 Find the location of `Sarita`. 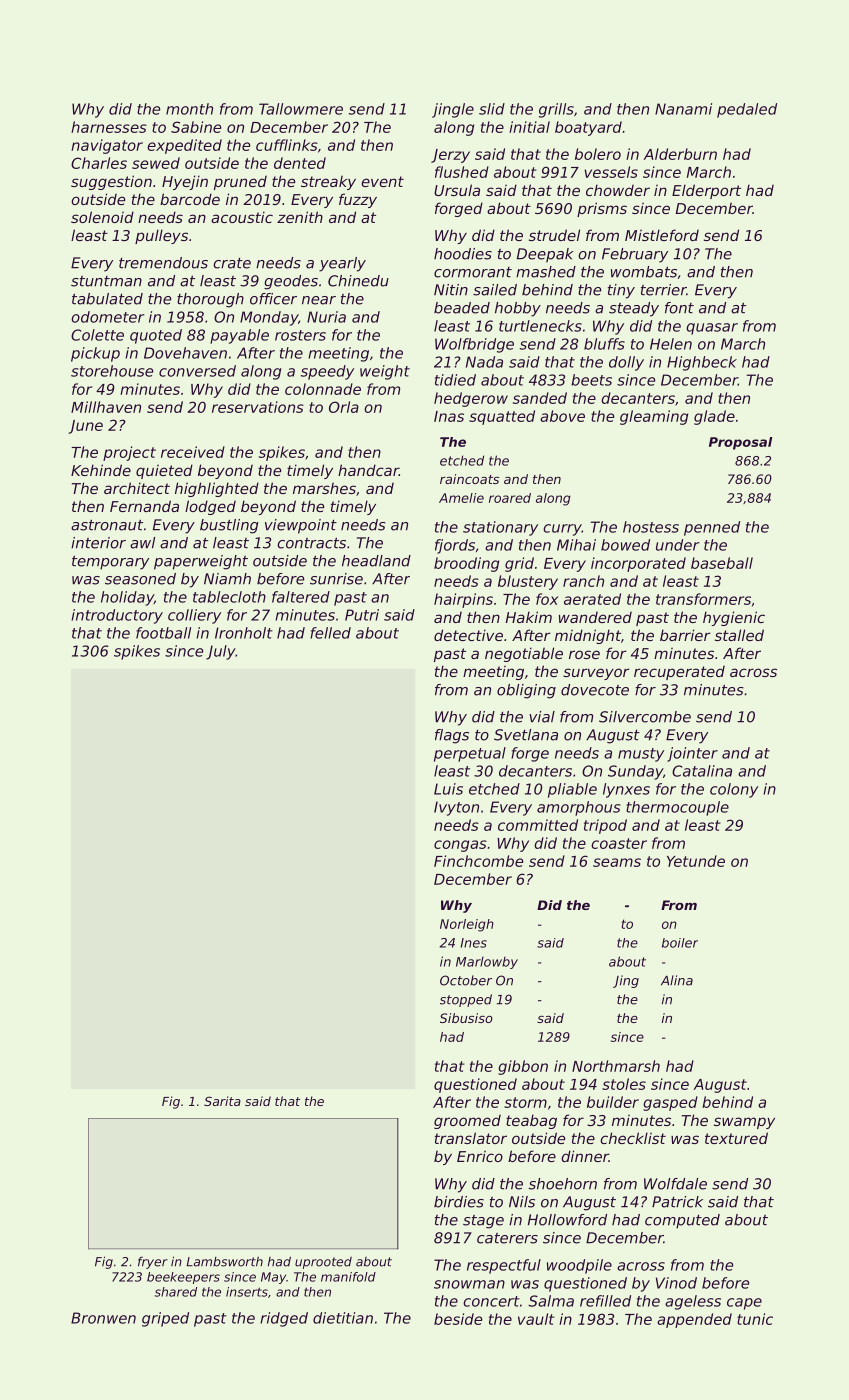

Sarita is located at coordinates (222, 1101).
